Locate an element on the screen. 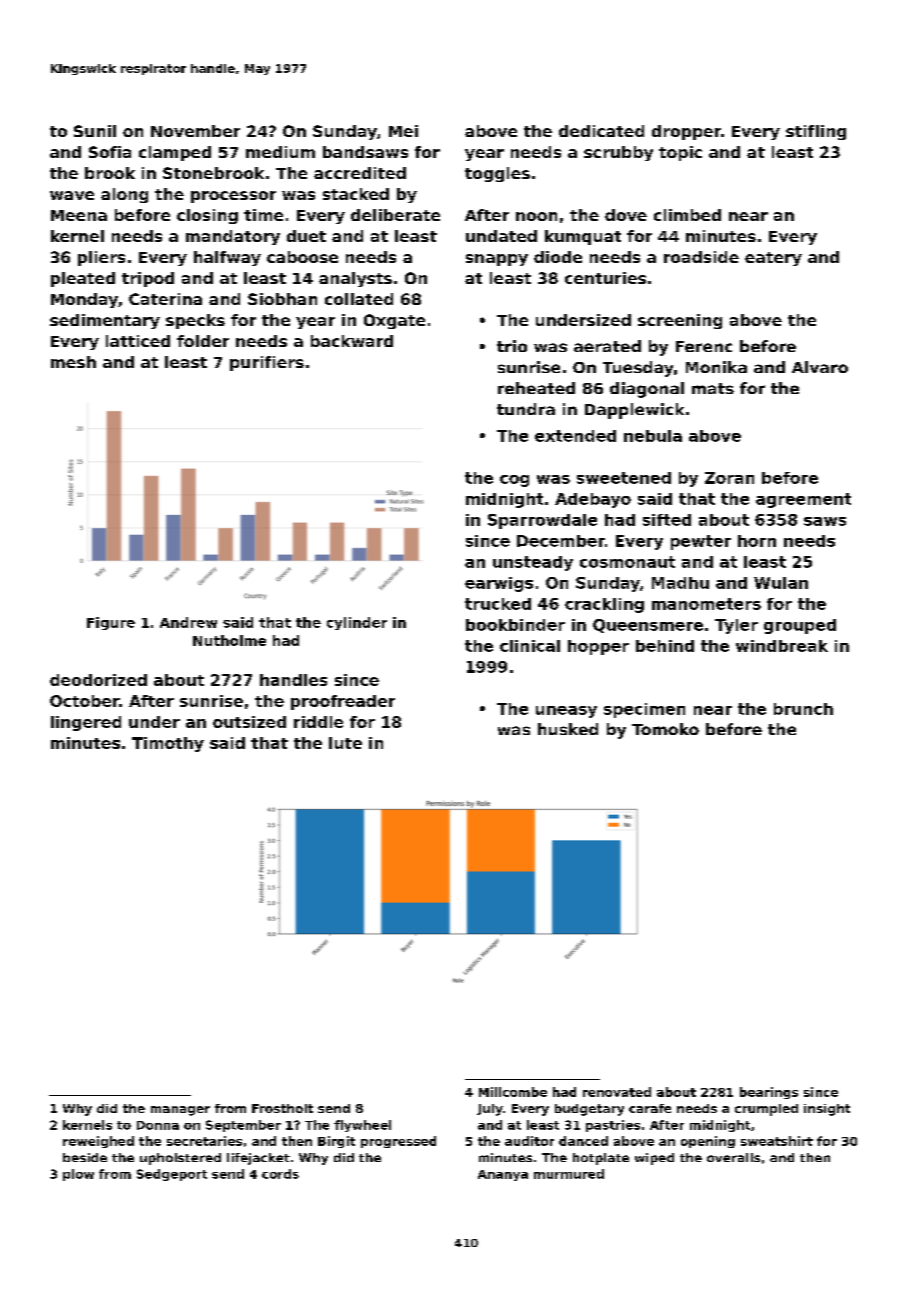  Frostholt is located at coordinates (282, 1108).
